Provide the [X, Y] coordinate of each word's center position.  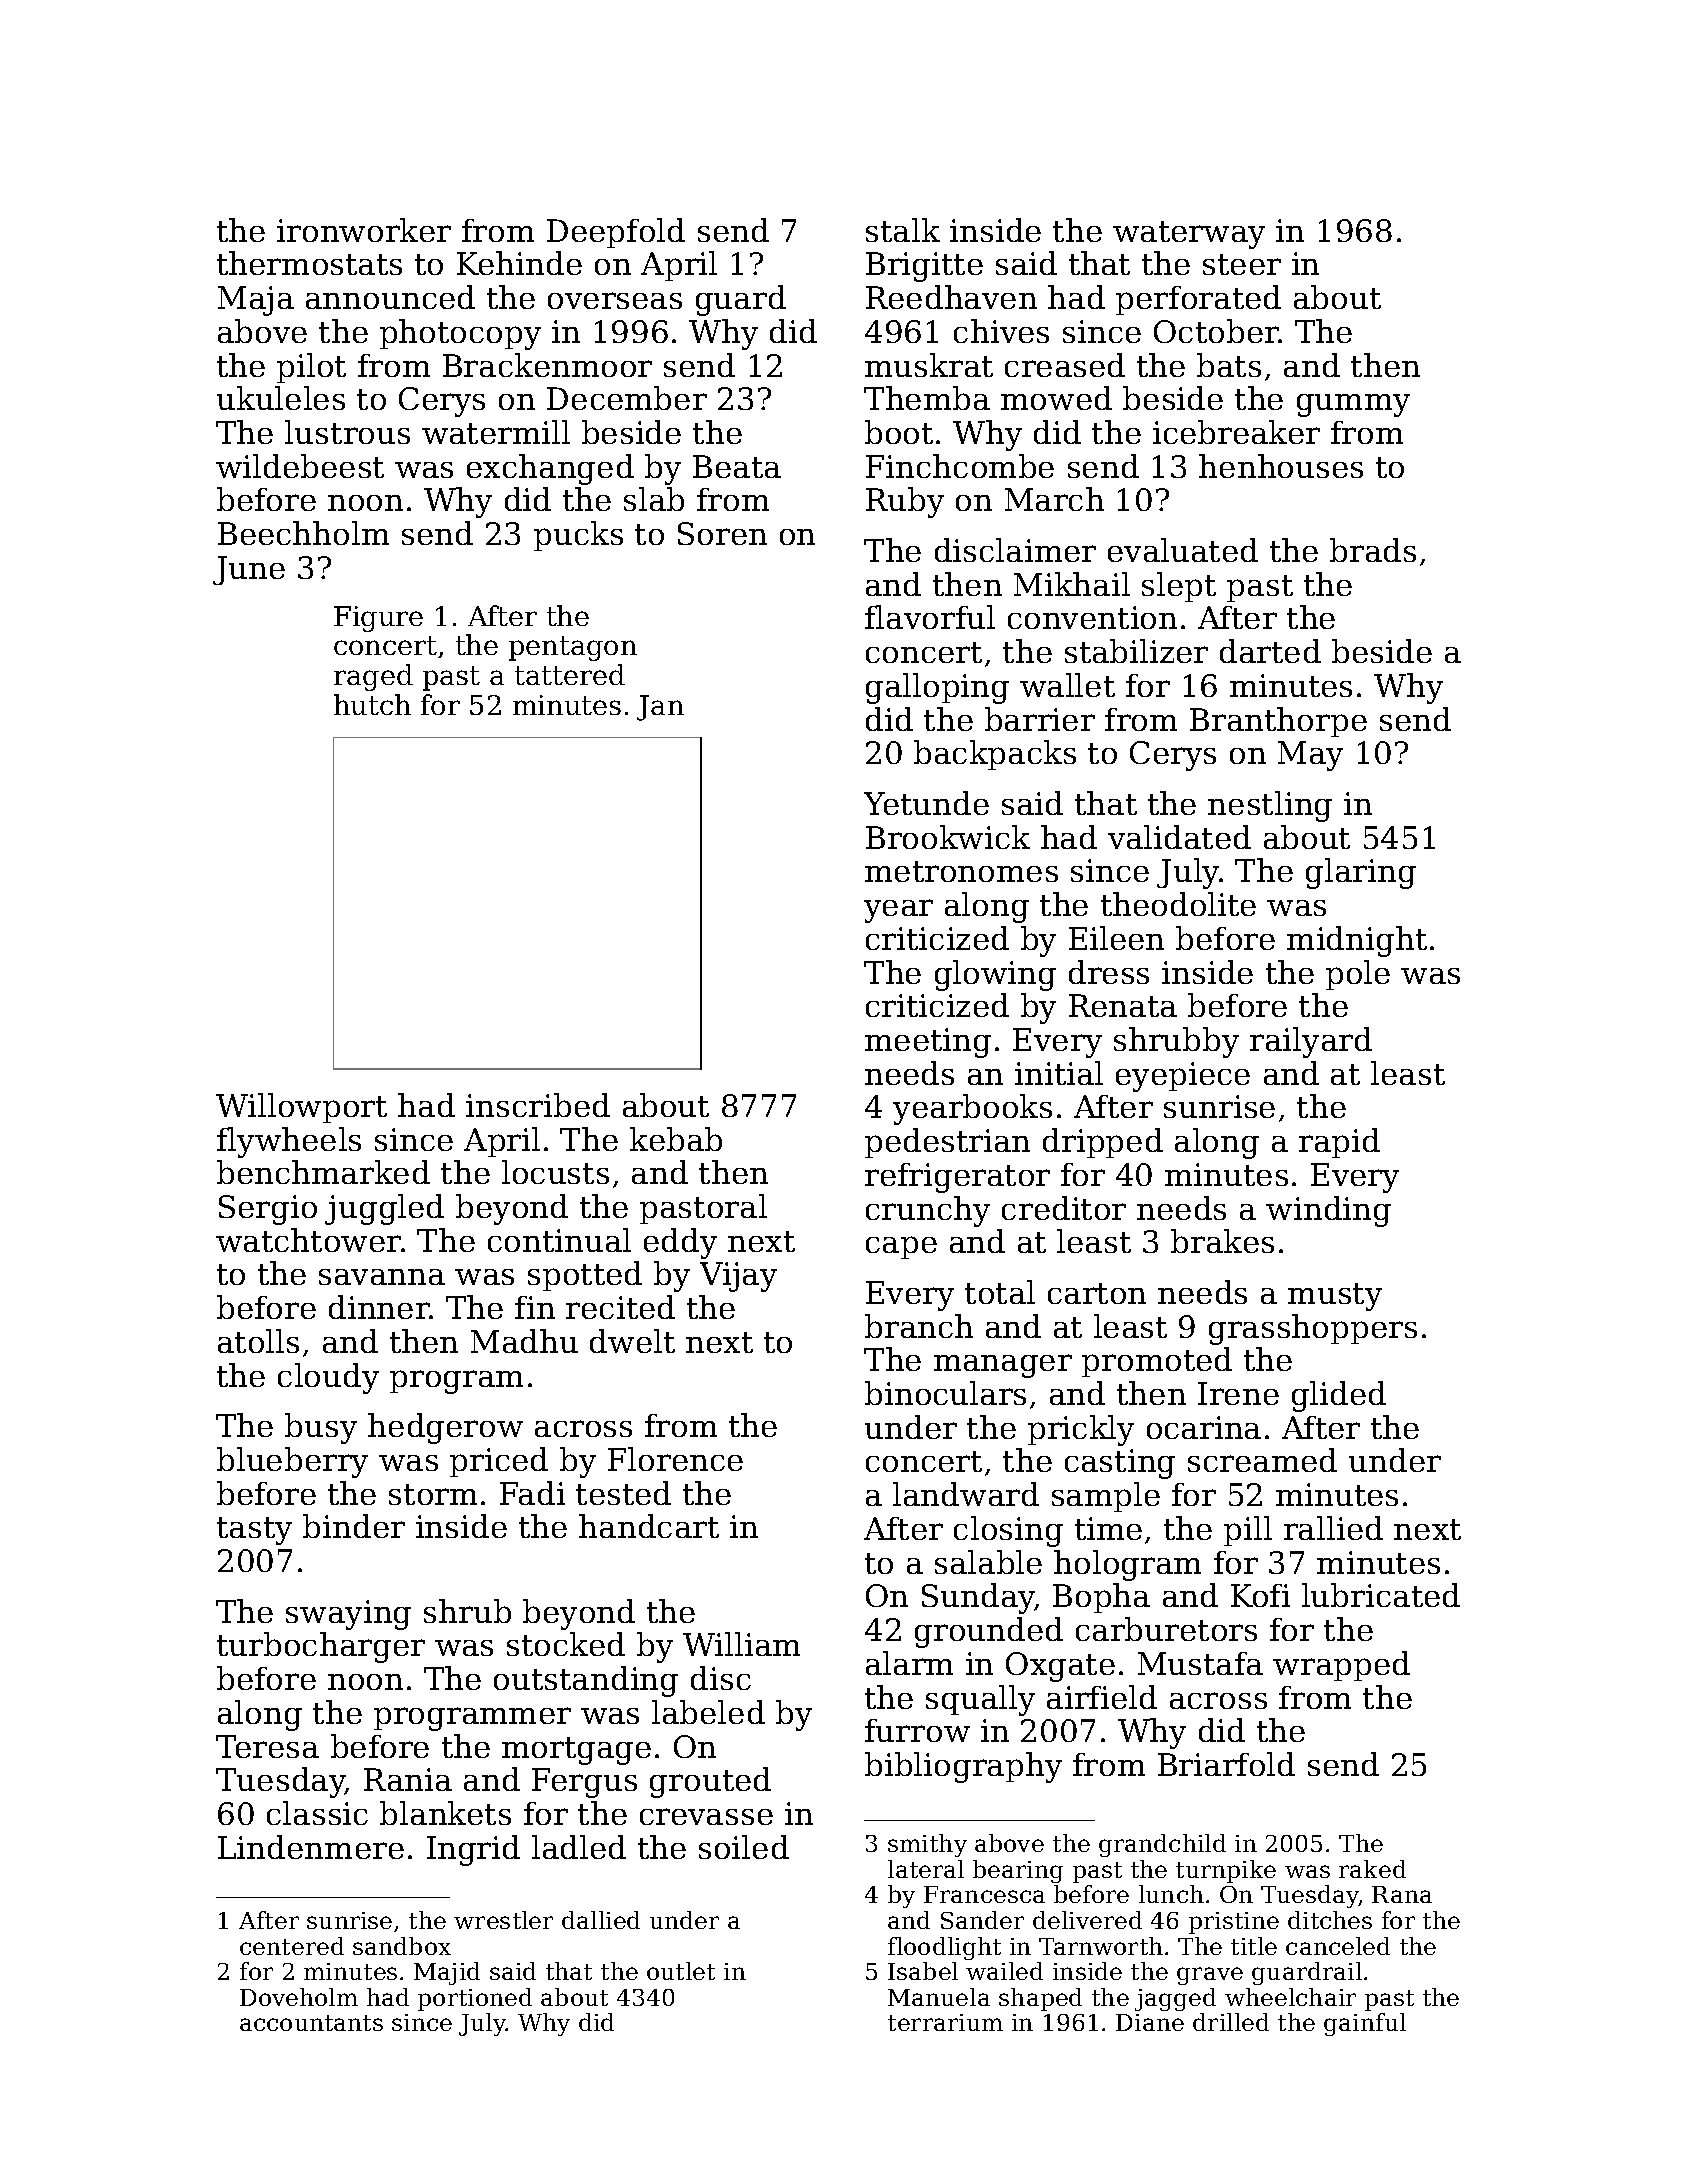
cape [901, 1247]
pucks [578, 536]
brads [1373, 550]
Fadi [532, 1493]
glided [1339, 1396]
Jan [660, 708]
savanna [382, 1277]
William [741, 1644]
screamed [1262, 1460]
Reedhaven [951, 297]
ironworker [364, 230]
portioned [475, 1999]
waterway [1189, 235]
